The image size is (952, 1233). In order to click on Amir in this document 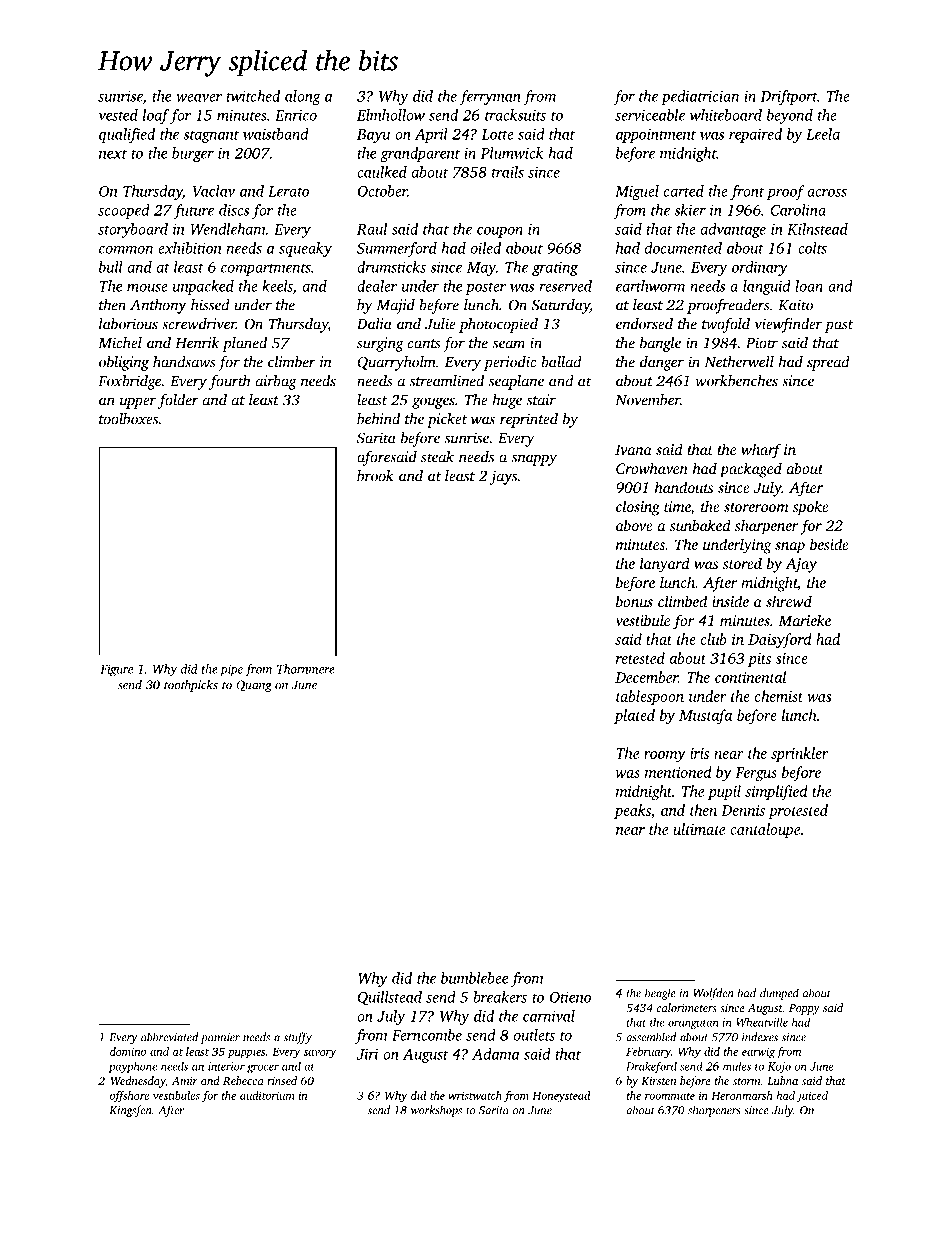, I will do `click(185, 1081)`.
